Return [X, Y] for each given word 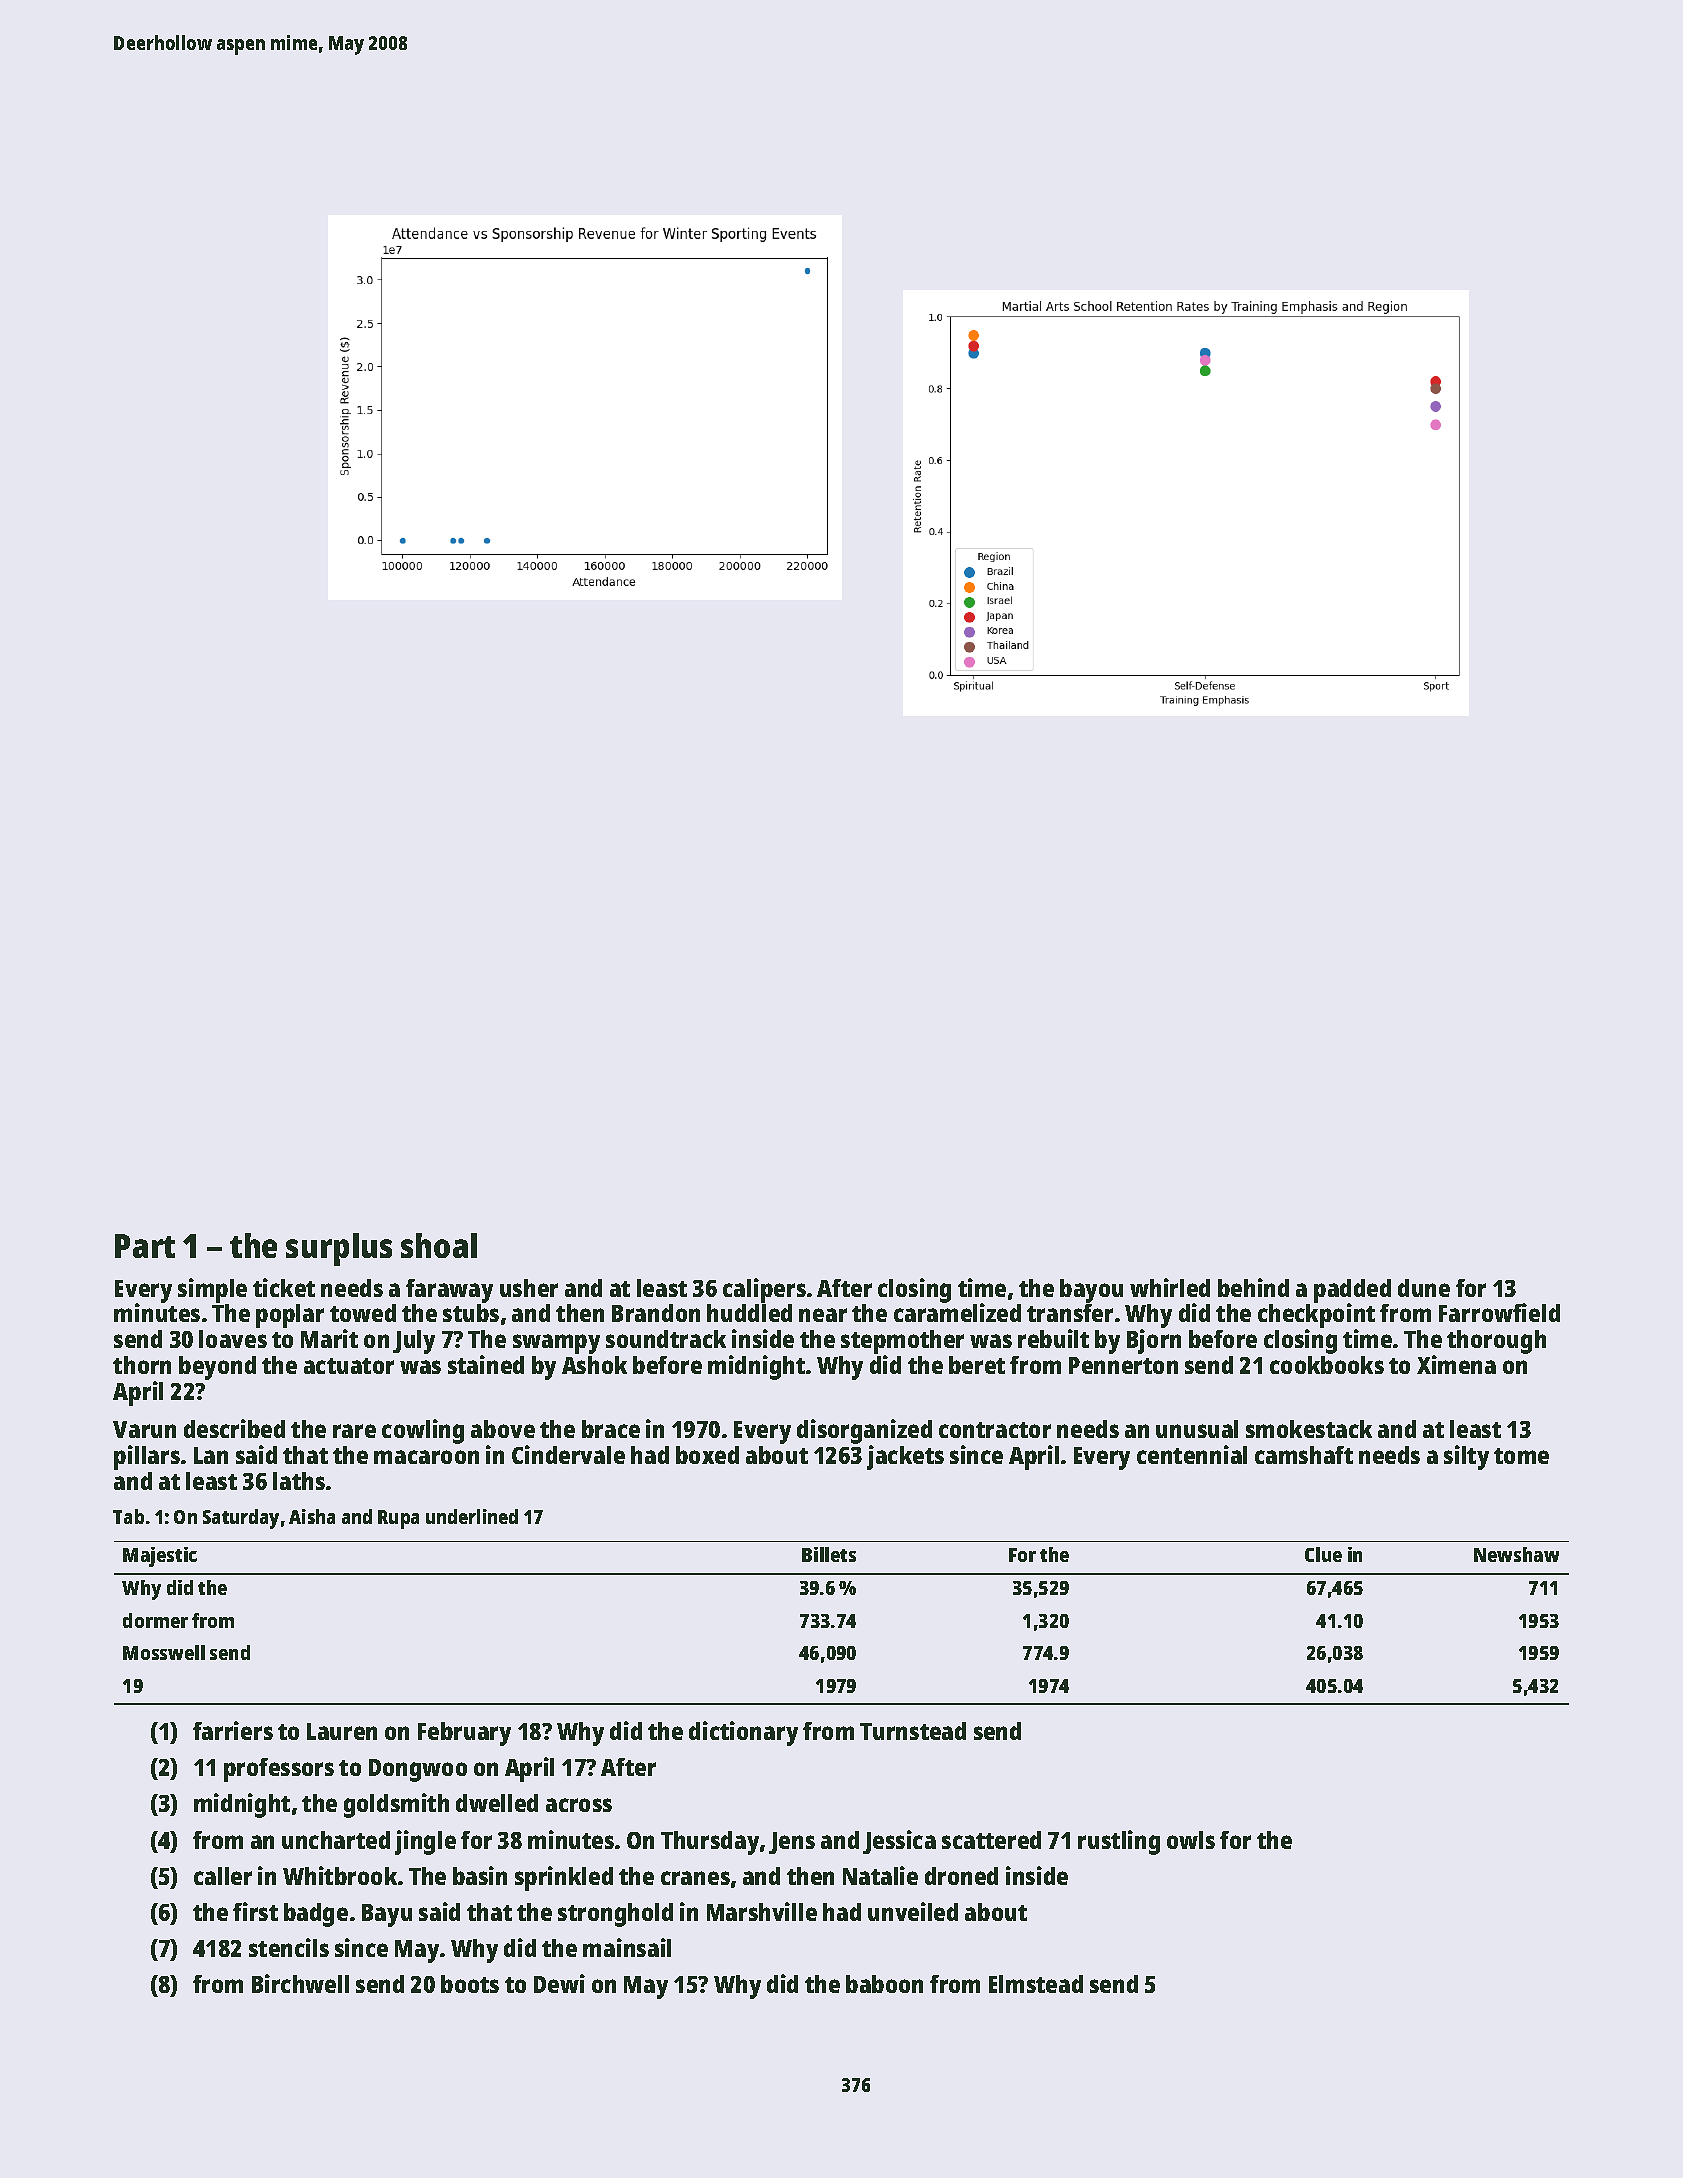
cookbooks [1327, 1365]
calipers [764, 1290]
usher [529, 1288]
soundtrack [666, 1339]
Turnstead [913, 1731]
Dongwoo [418, 1770]
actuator [349, 1366]
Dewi [559, 1983]
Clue [1323, 1554]
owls [1191, 1840]
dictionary [743, 1733]
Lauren [342, 1731]
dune [1424, 1288]
